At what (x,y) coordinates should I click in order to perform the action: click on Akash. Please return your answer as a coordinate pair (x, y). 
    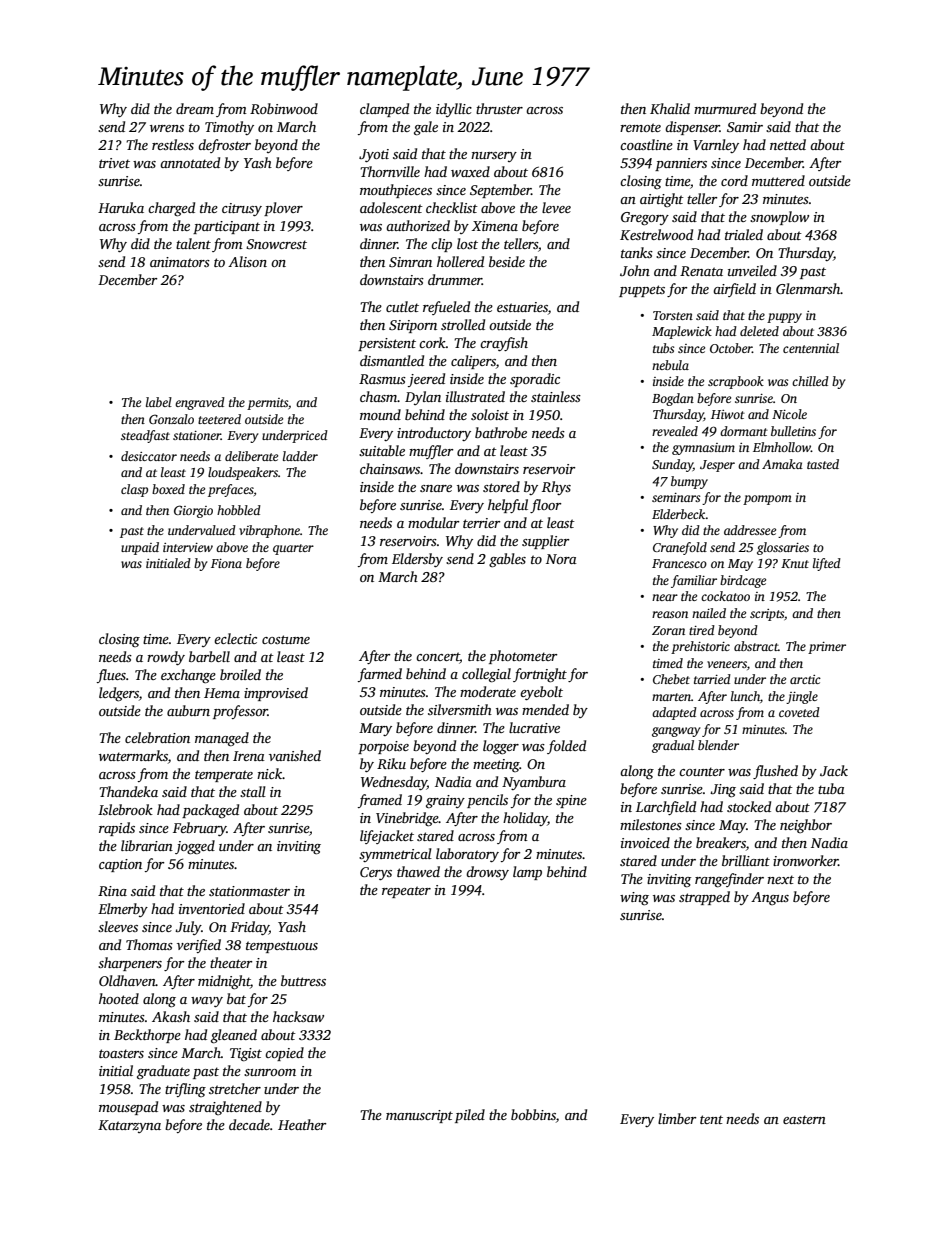
    Looking at the image, I should click on (171, 1016).
